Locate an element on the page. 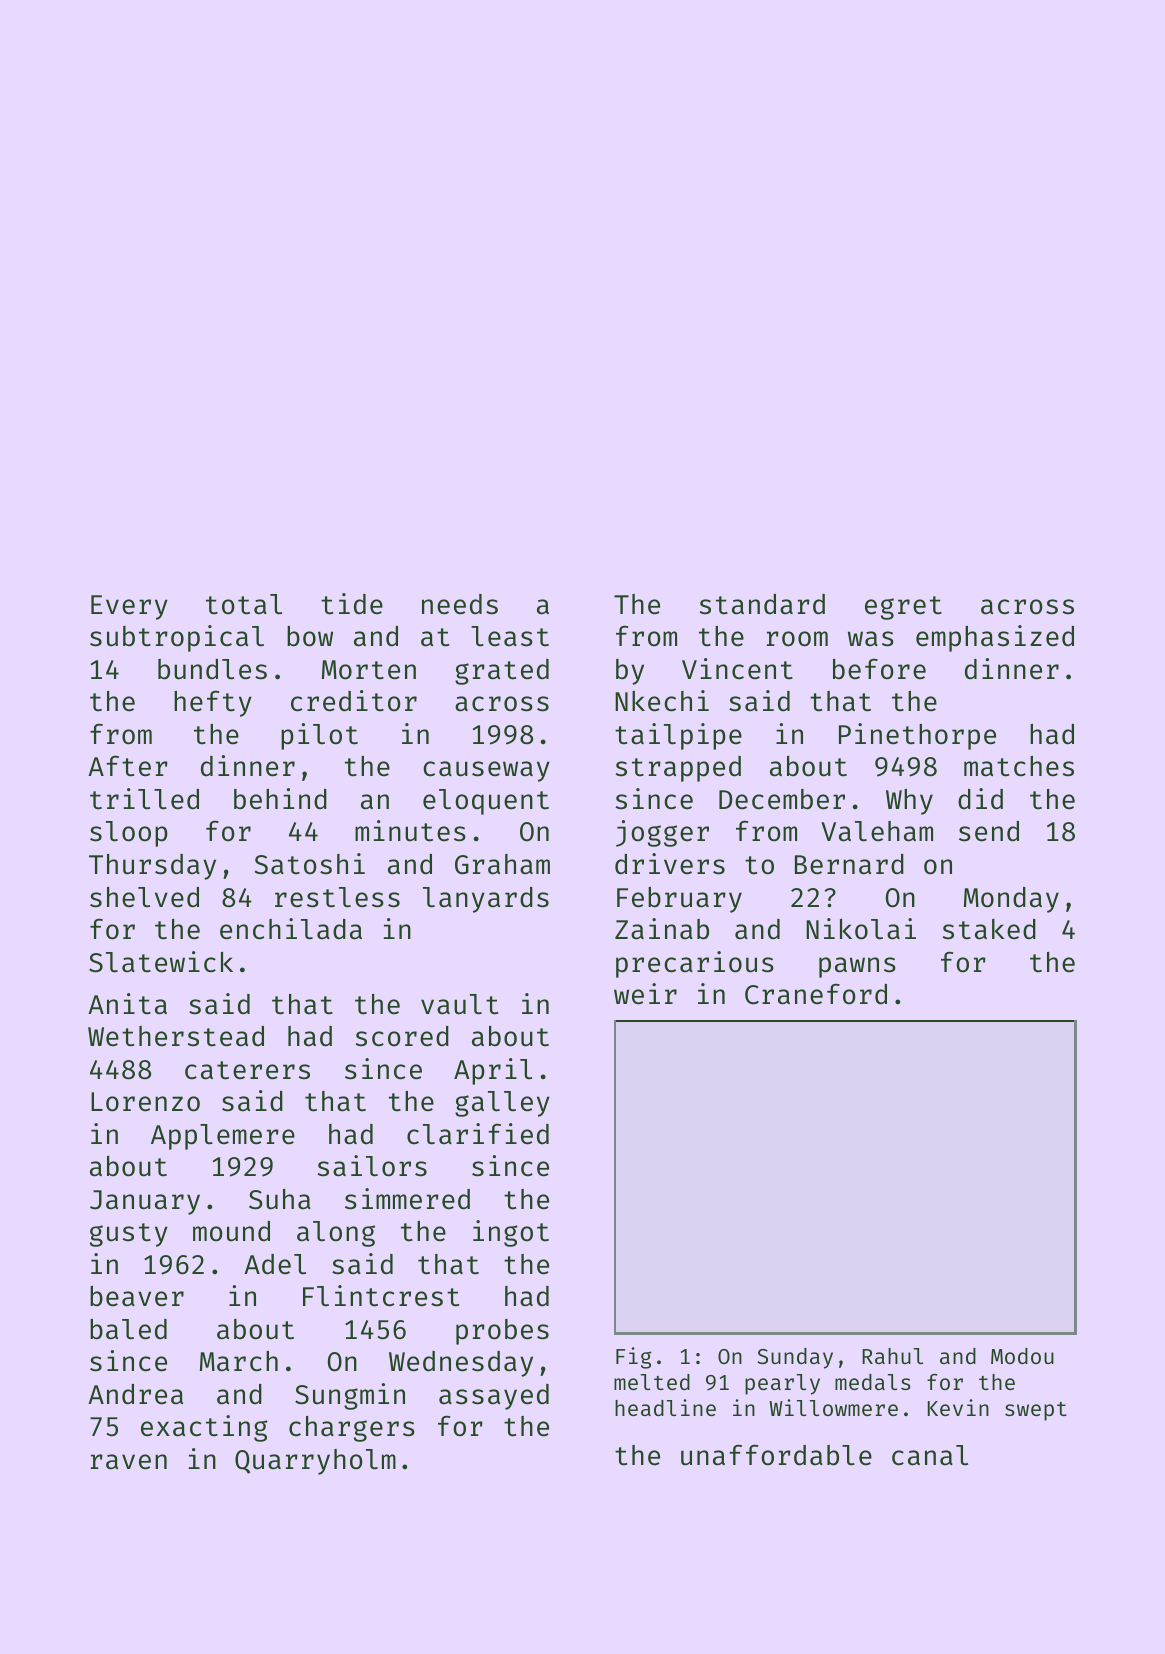 Image resolution: width=1165 pixels, height=1654 pixels. raven is located at coordinates (129, 1462).
